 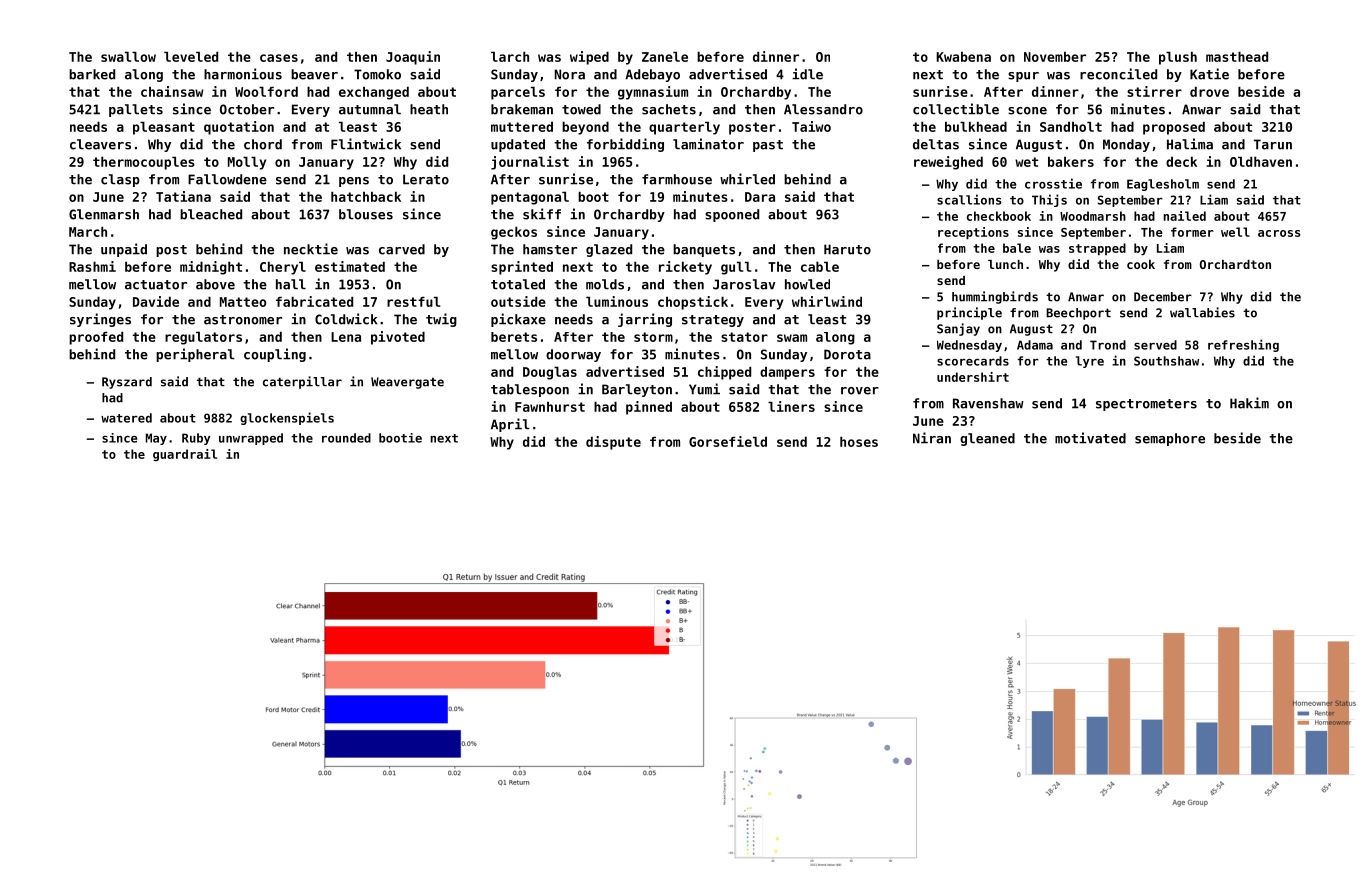 I want to click on molds, so click(x=605, y=284).
